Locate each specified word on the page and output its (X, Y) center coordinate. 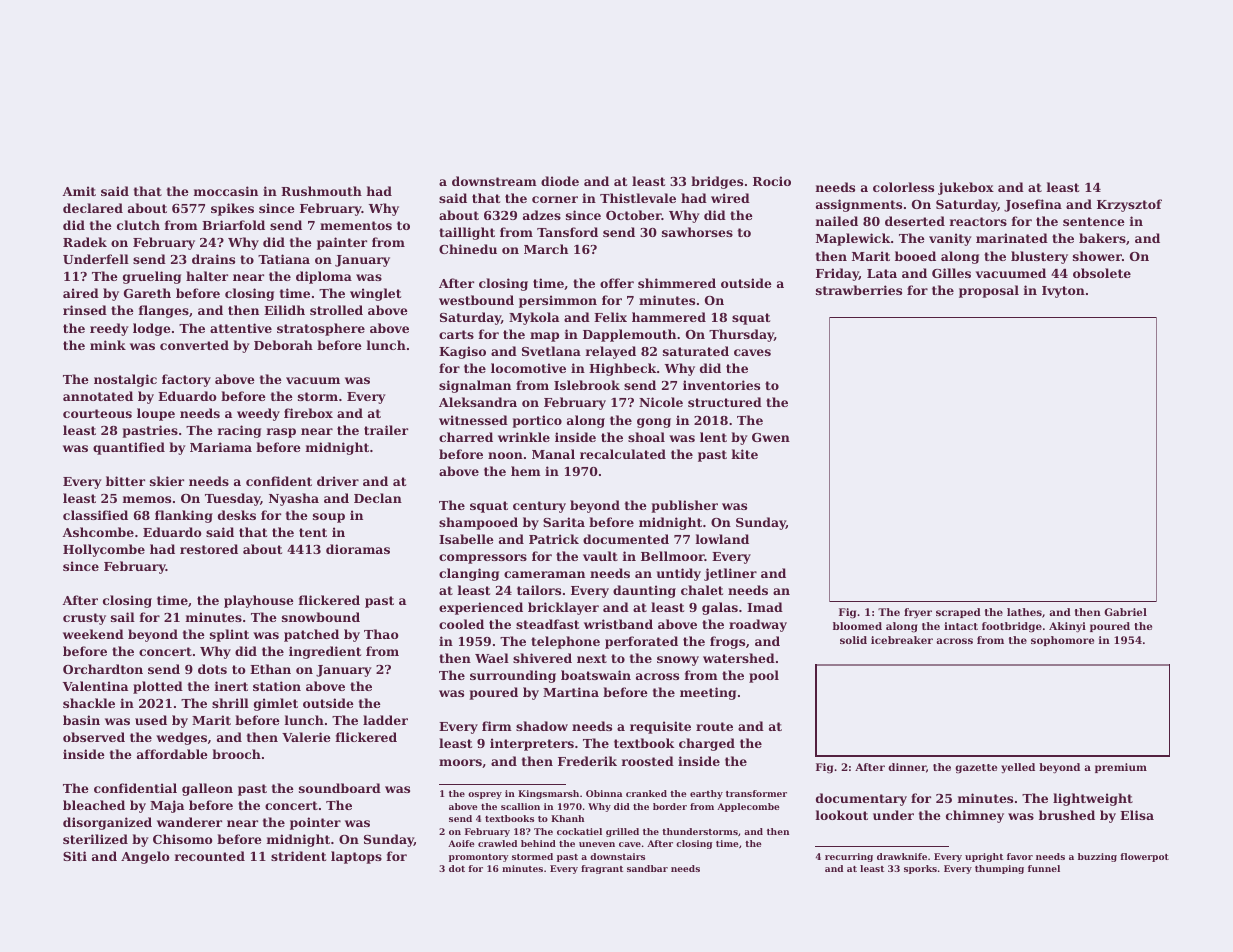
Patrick (554, 539)
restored (209, 549)
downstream (494, 181)
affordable (172, 754)
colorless (903, 187)
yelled (1018, 768)
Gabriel (1125, 612)
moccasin (226, 191)
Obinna (604, 793)
